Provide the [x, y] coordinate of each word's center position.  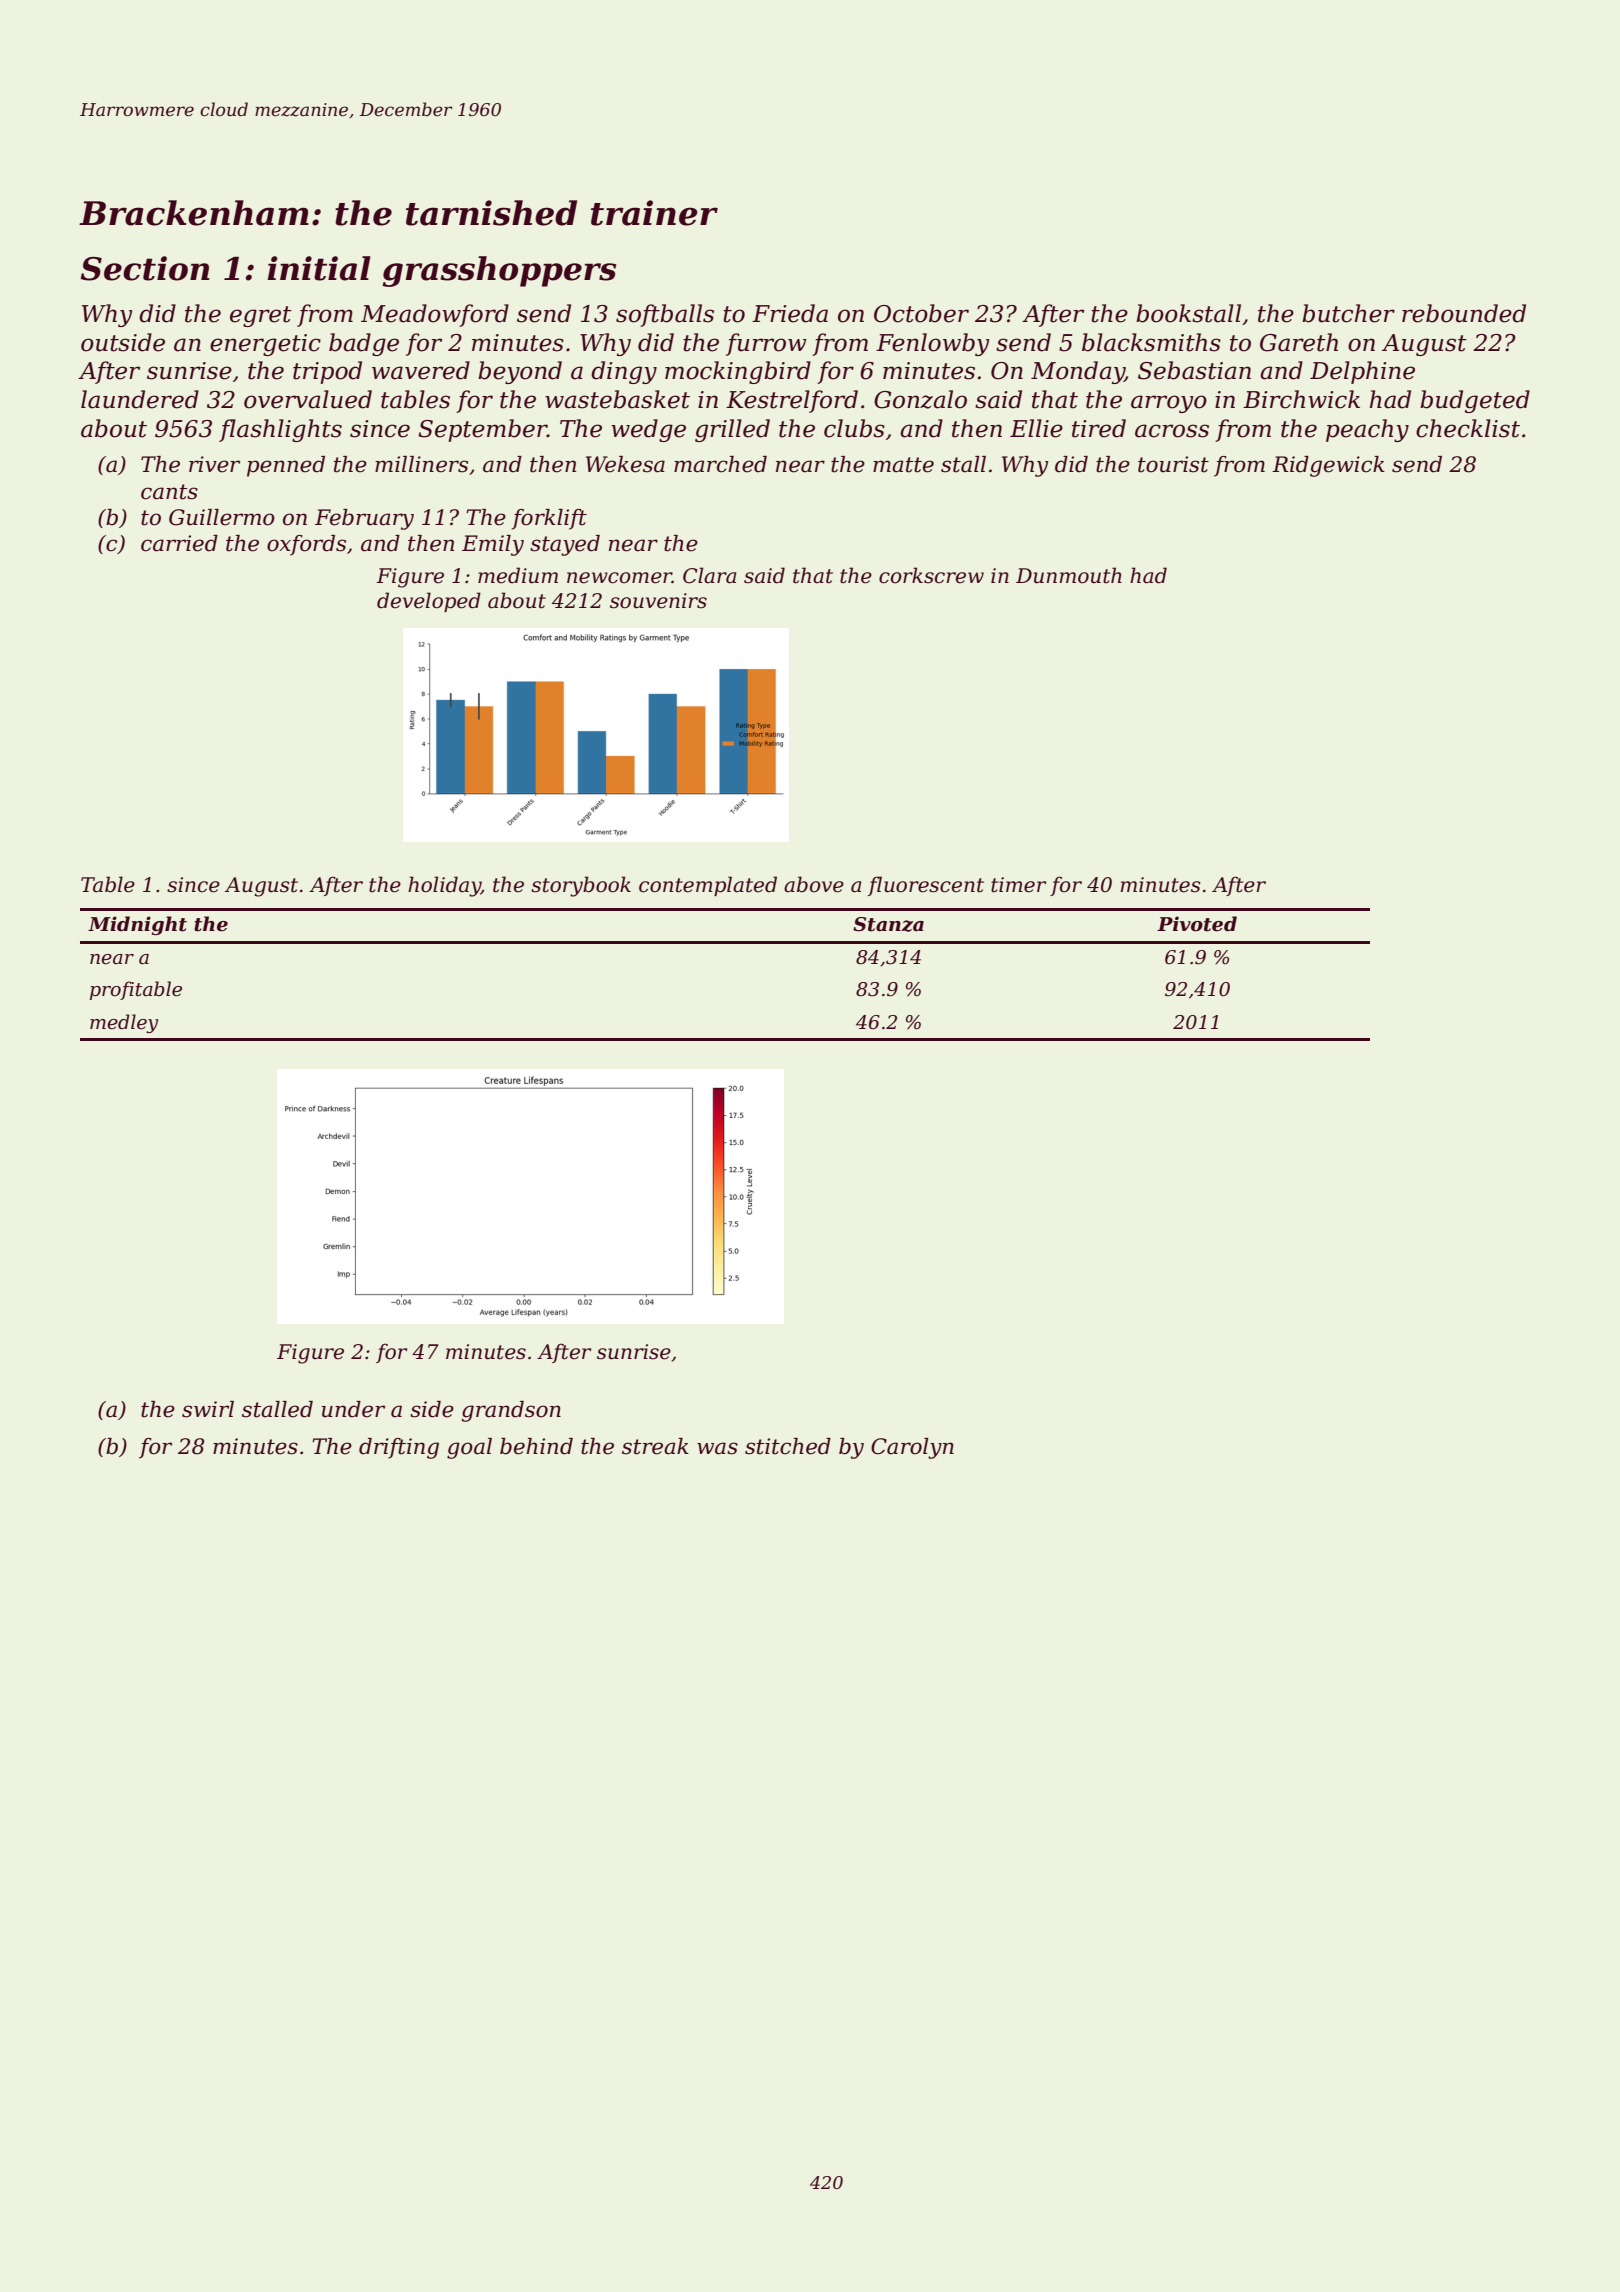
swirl [208, 1409]
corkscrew [931, 575]
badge [364, 344]
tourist [1173, 464]
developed [429, 602]
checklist [1468, 428]
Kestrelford [792, 401]
